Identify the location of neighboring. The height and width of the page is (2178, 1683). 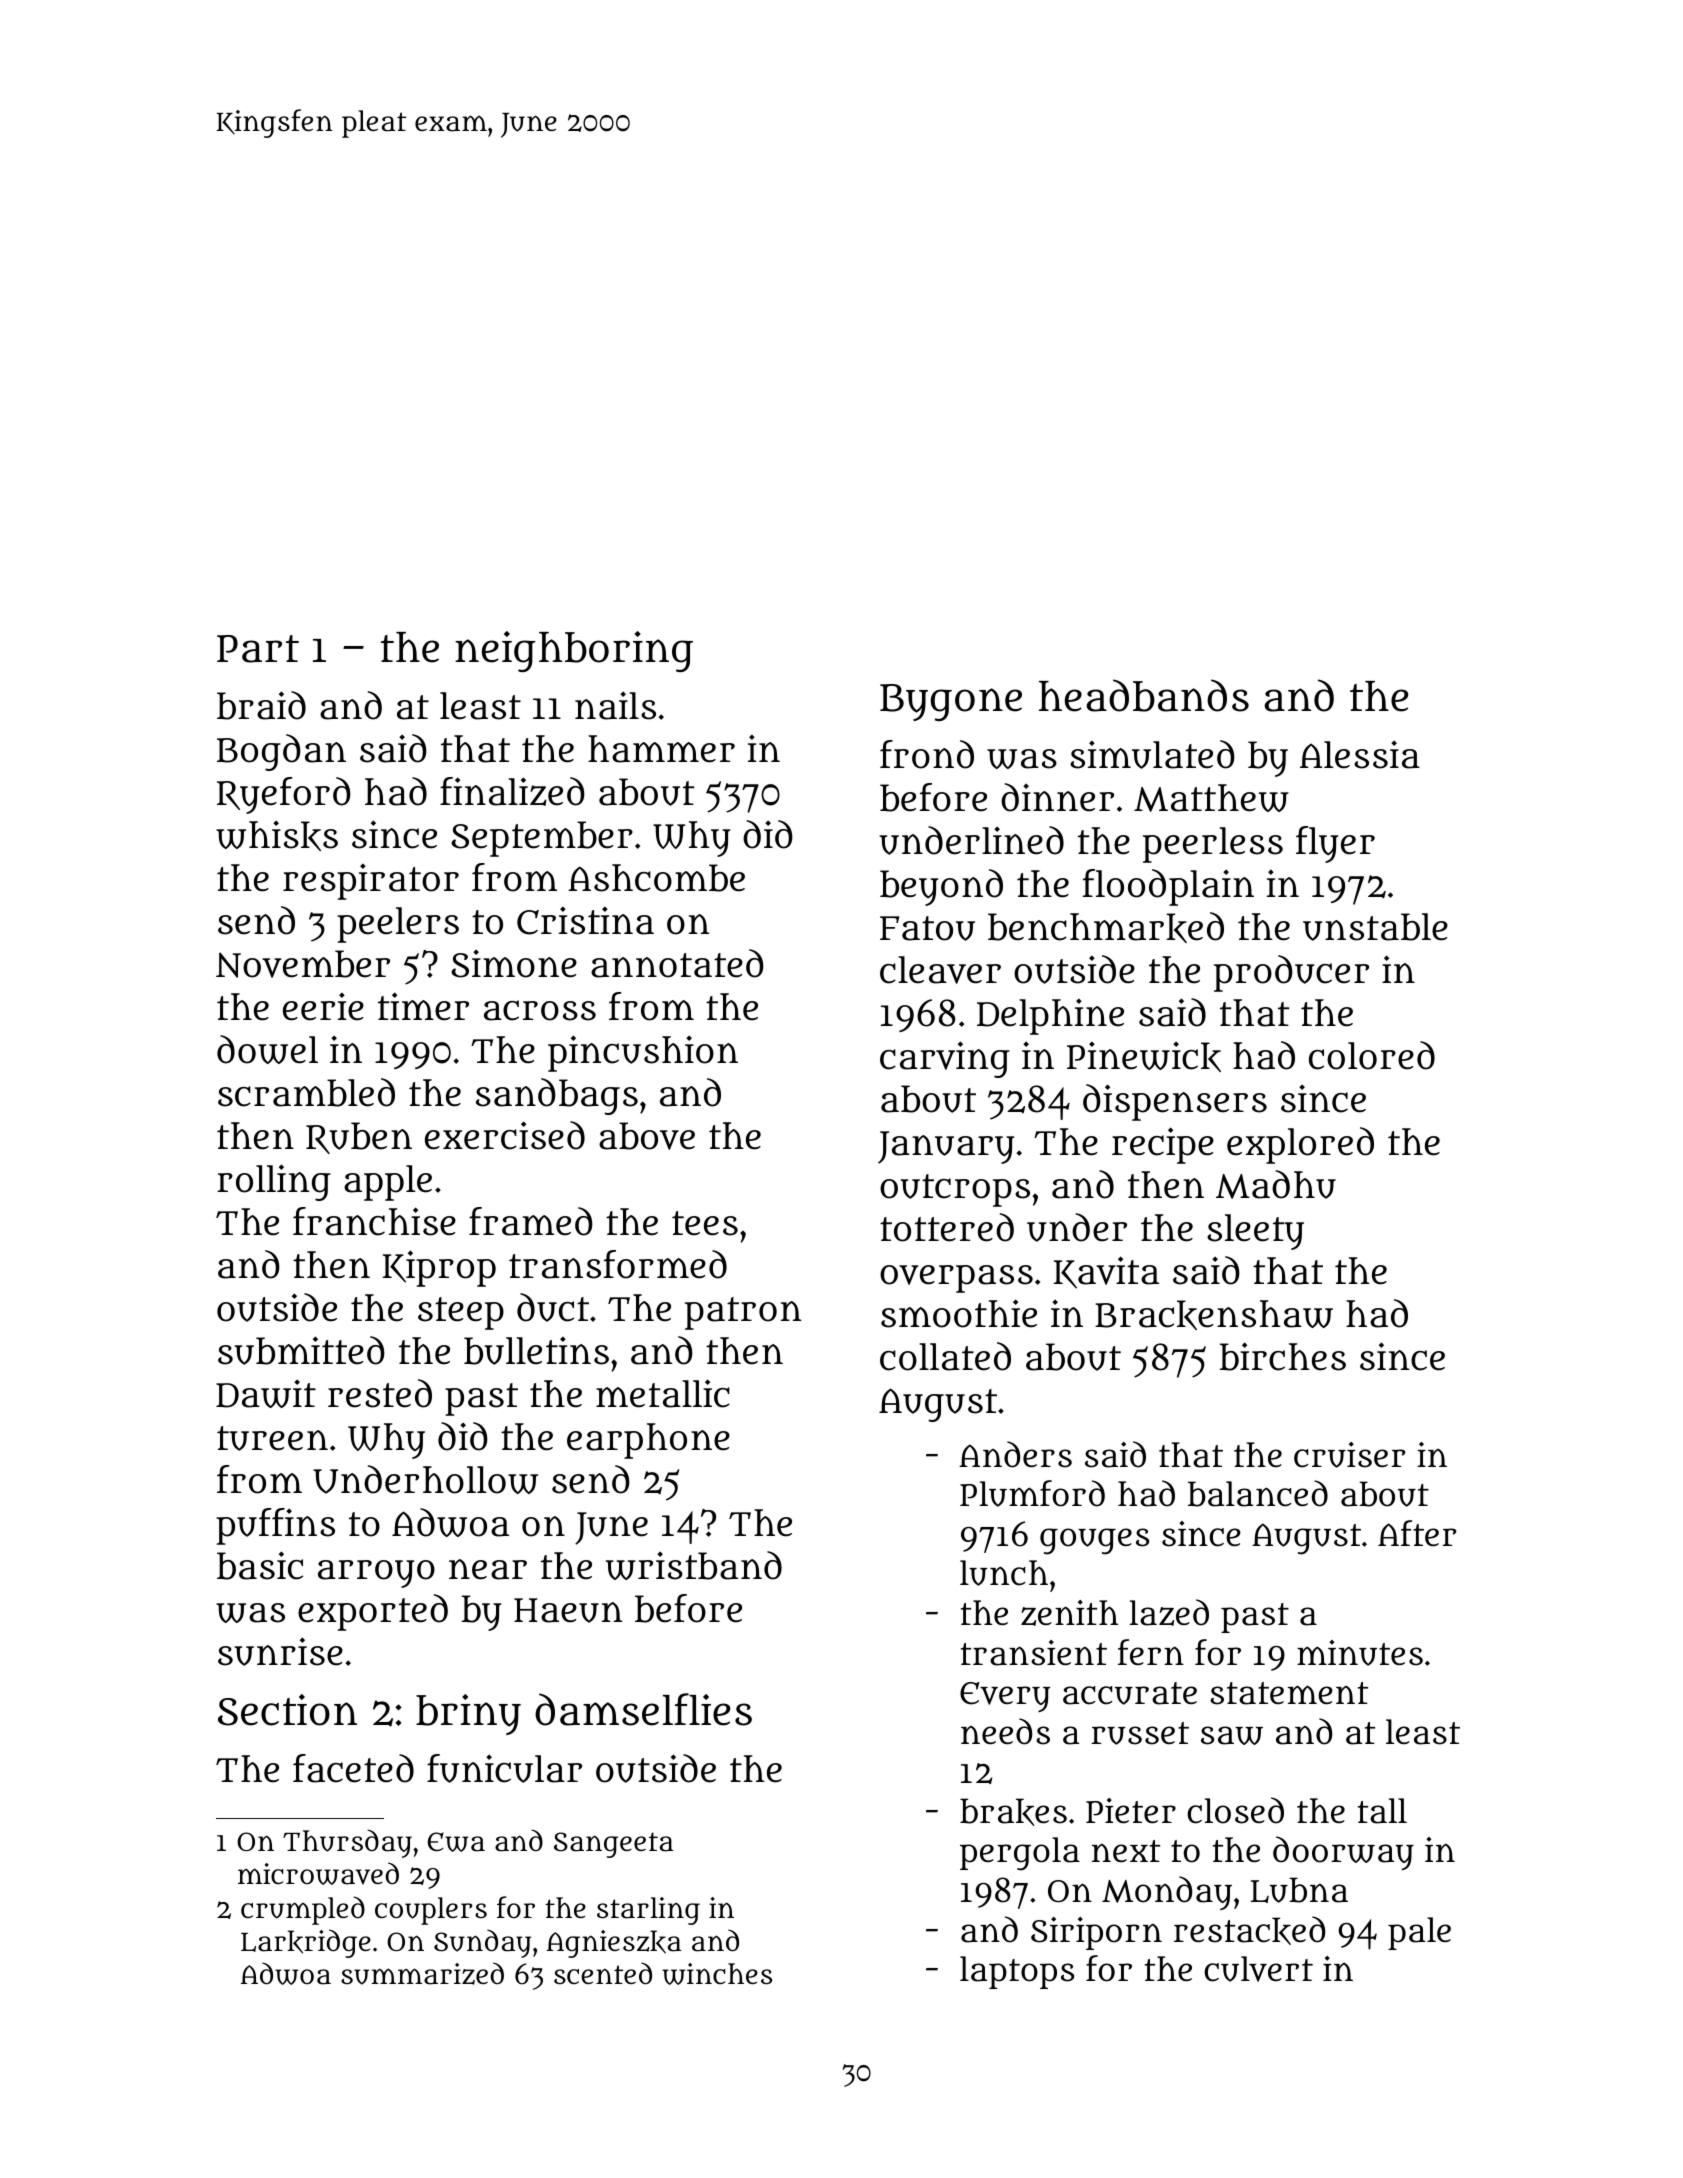
(574, 651).
